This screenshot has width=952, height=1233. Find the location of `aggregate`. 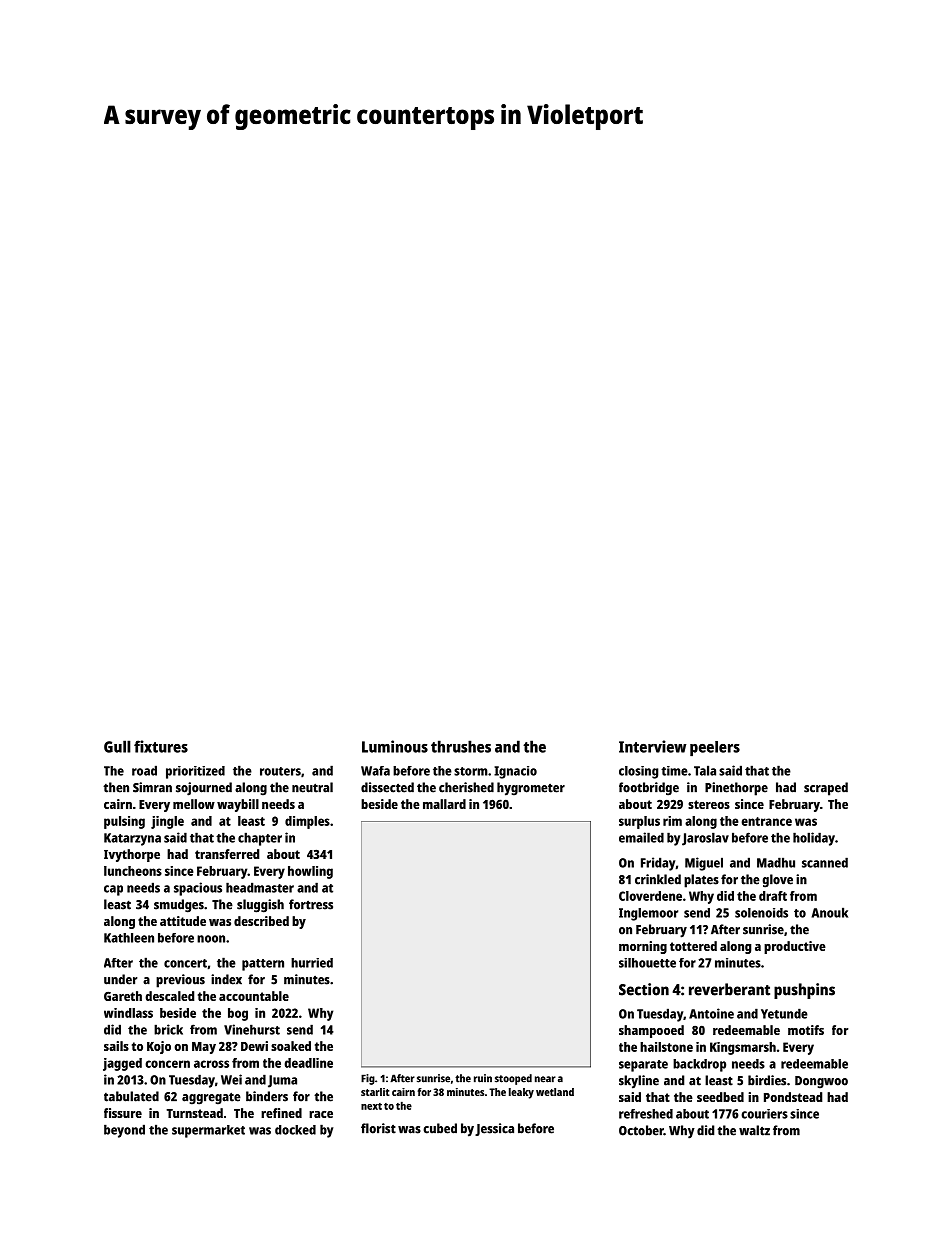

aggregate is located at coordinates (211, 1098).
